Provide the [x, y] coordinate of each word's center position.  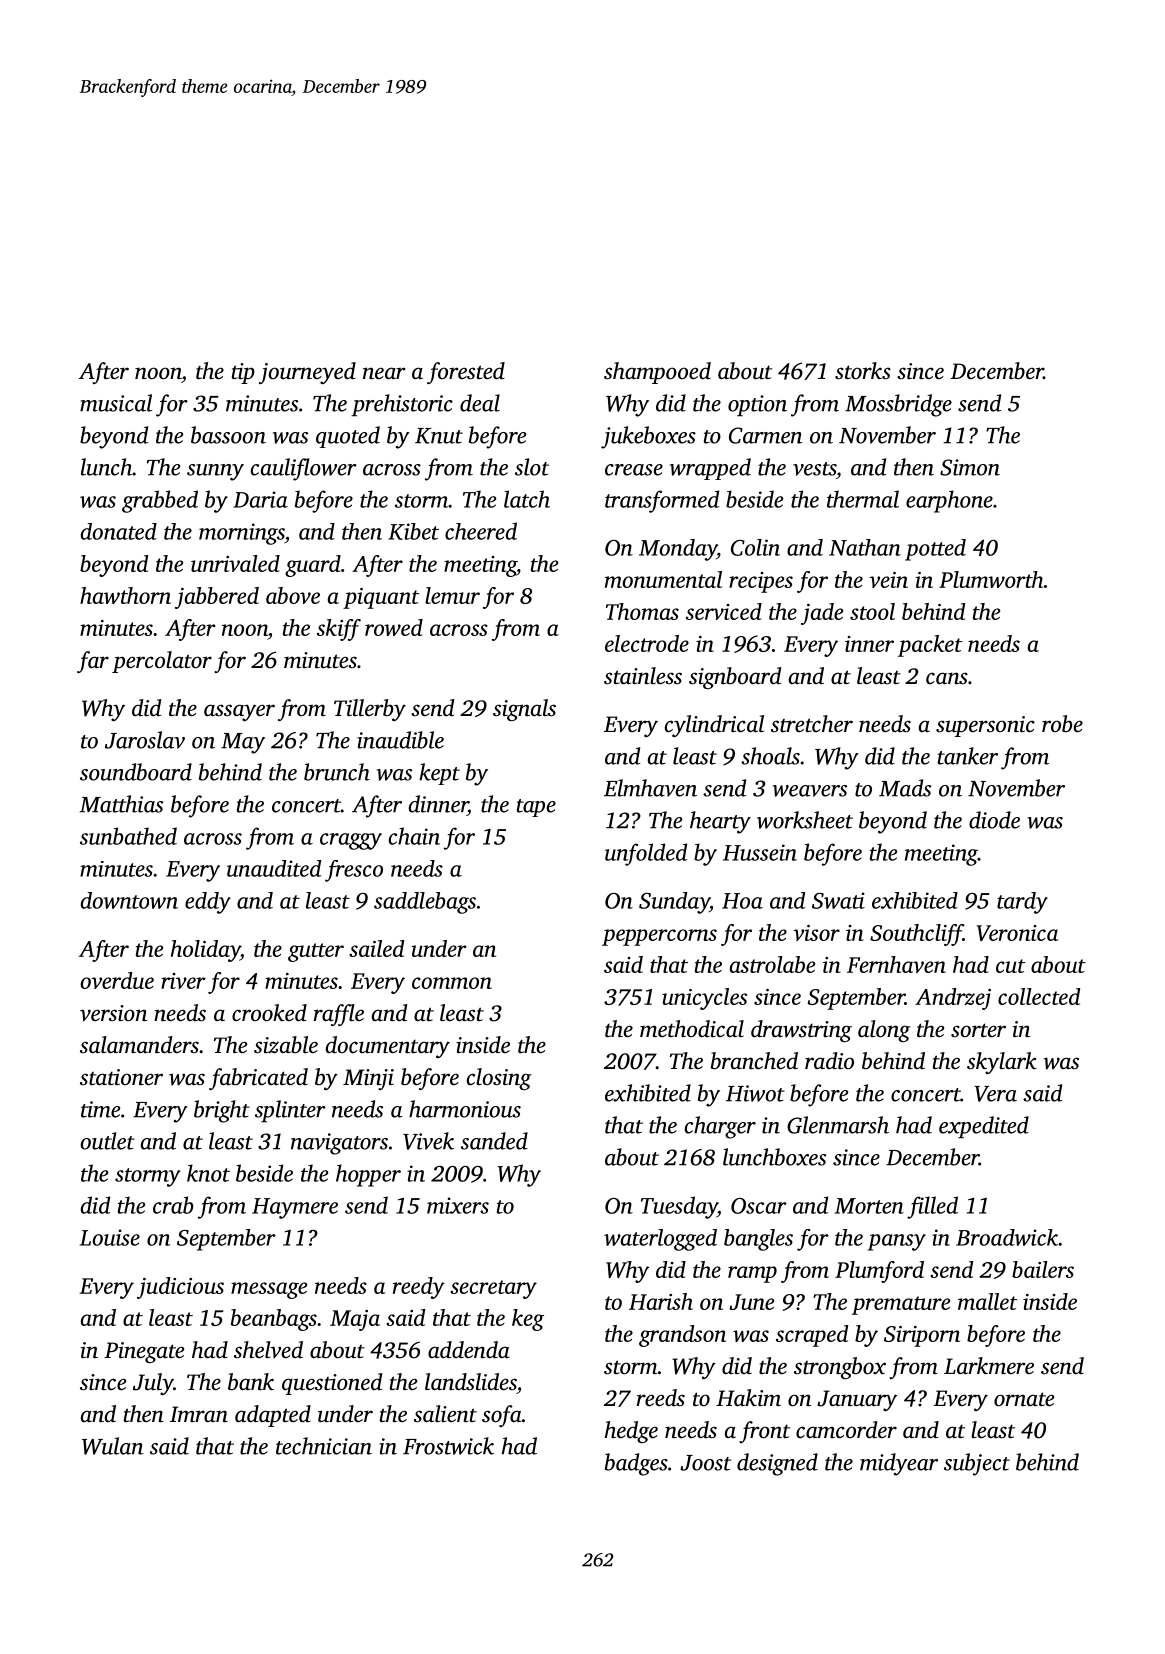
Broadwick [1007, 1237]
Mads [905, 788]
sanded [494, 1141]
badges [636, 1464]
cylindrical [714, 726]
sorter [978, 1030]
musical [116, 403]
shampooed [657, 373]
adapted [273, 1416]
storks [863, 371]
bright [222, 1111]
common [452, 983]
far [93, 662]
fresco [354, 871]
